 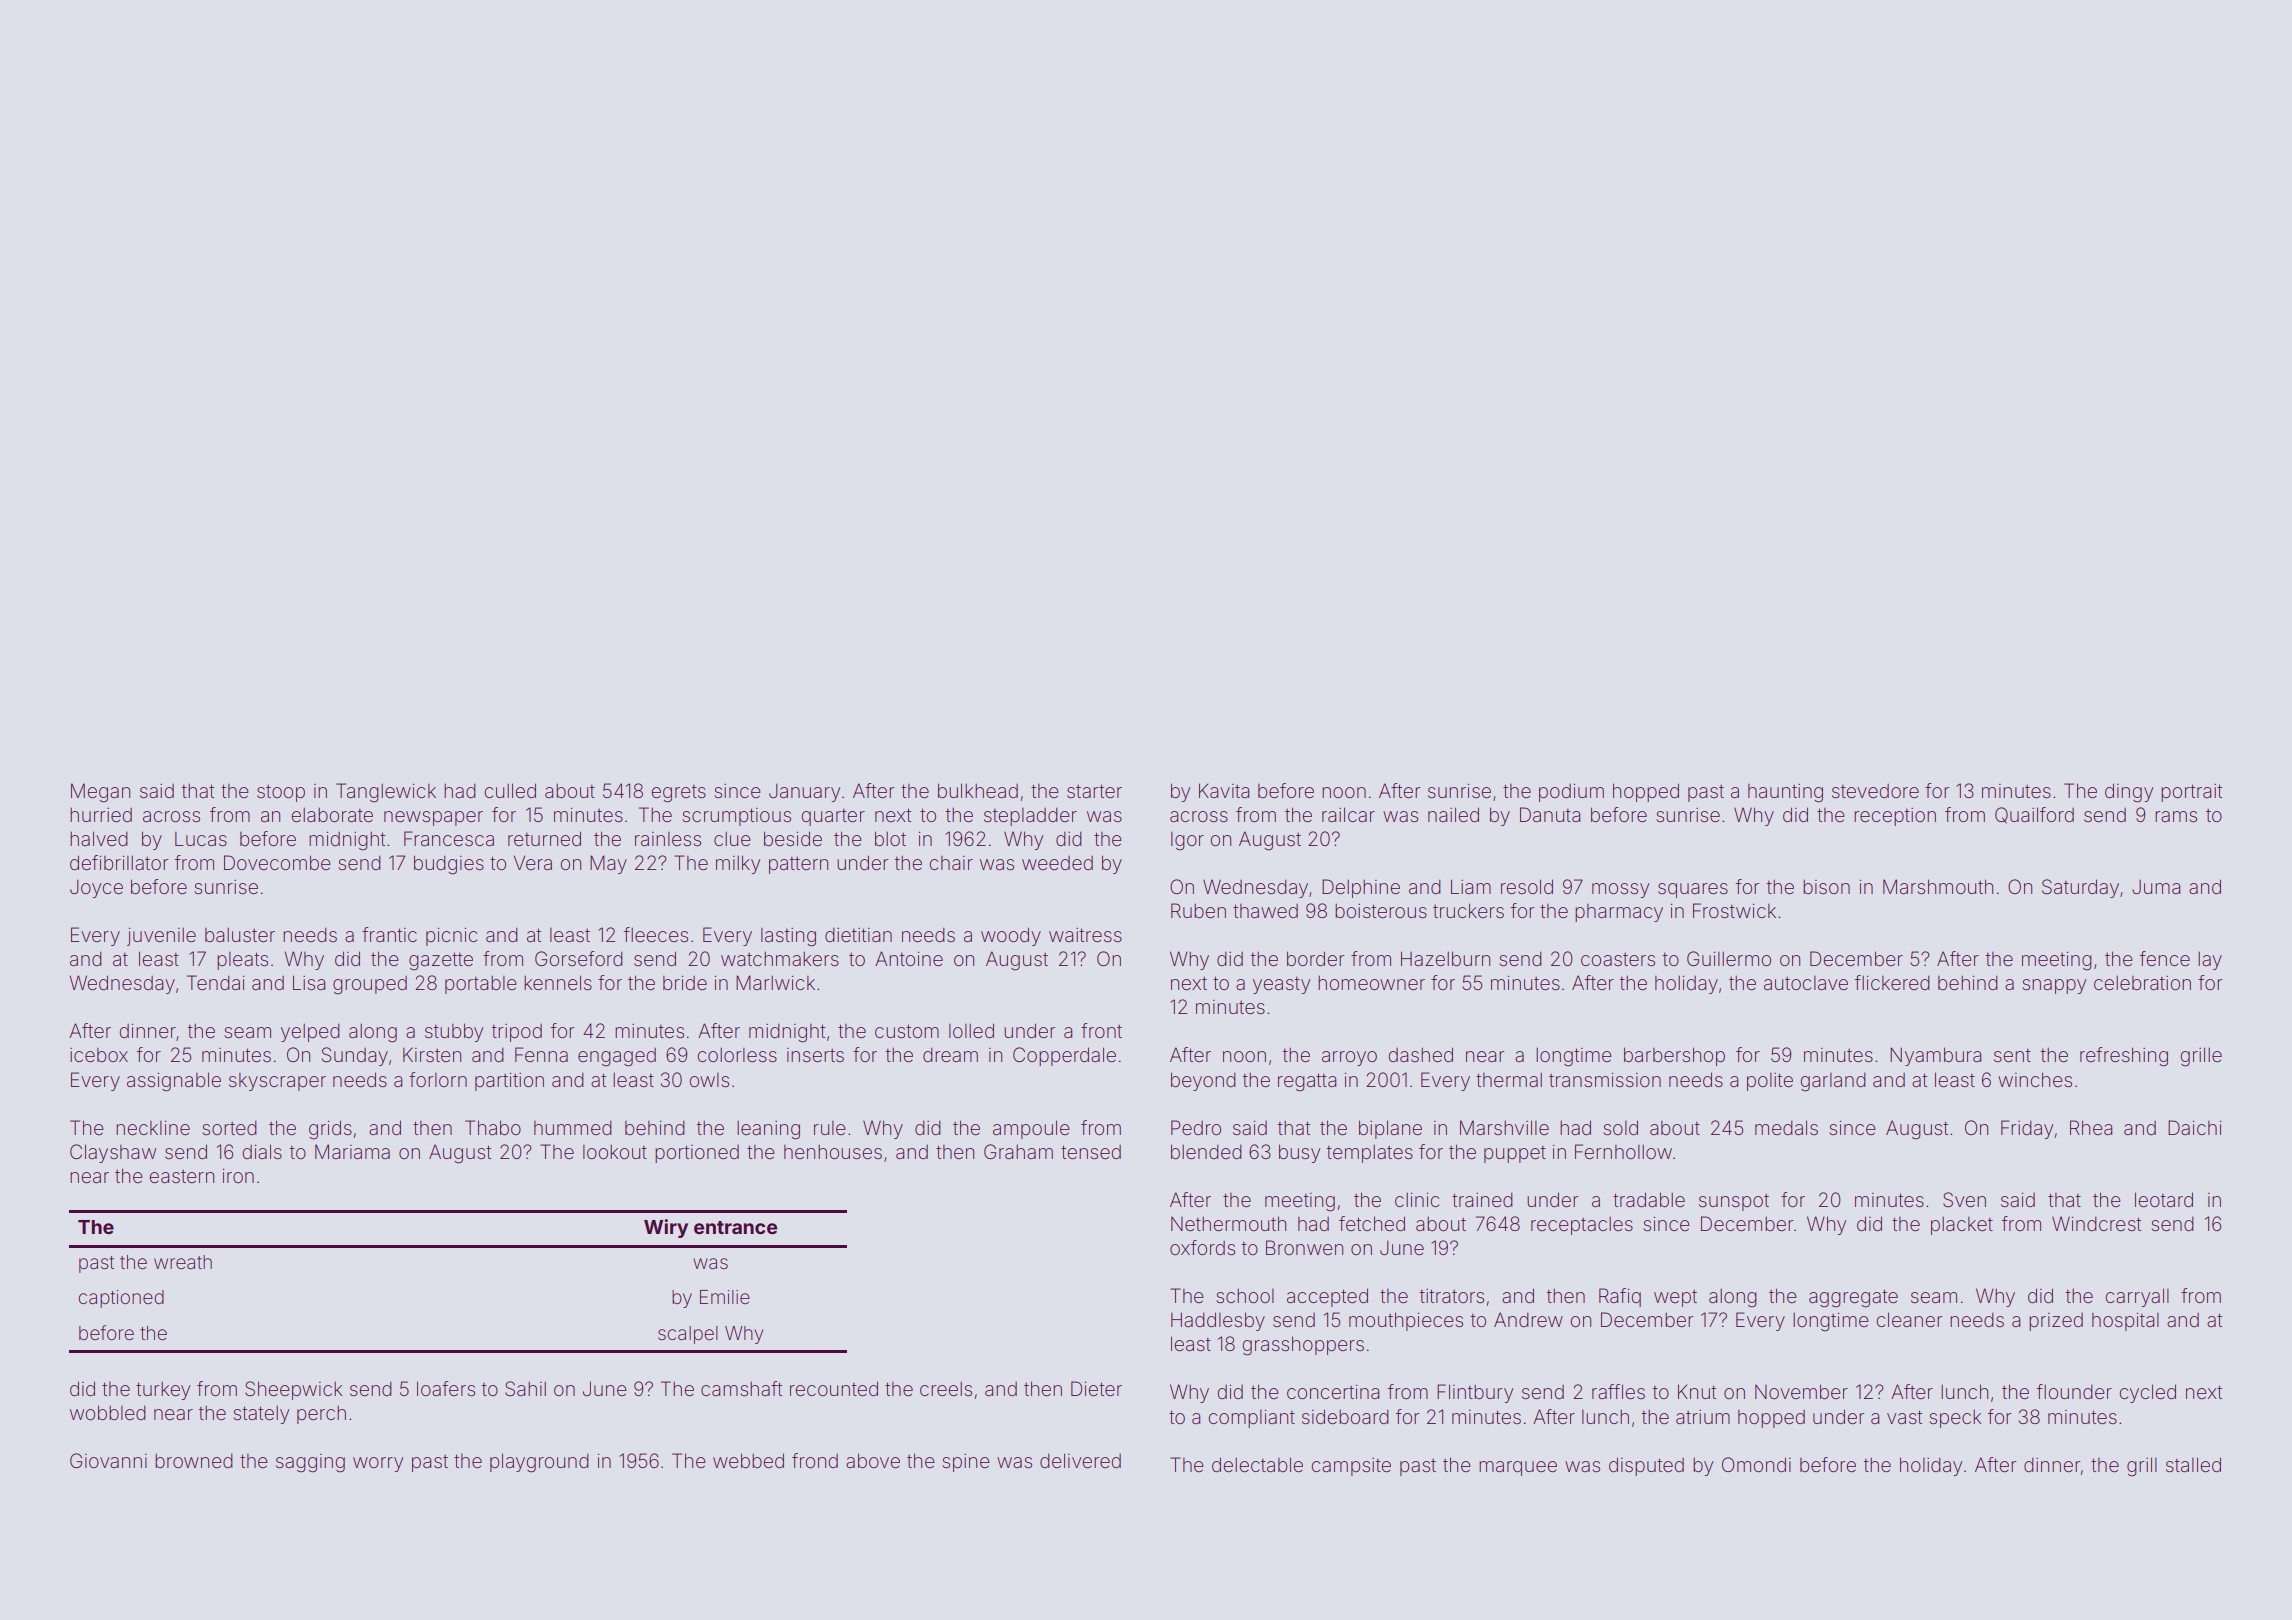 I want to click on front, so click(x=1101, y=1030).
